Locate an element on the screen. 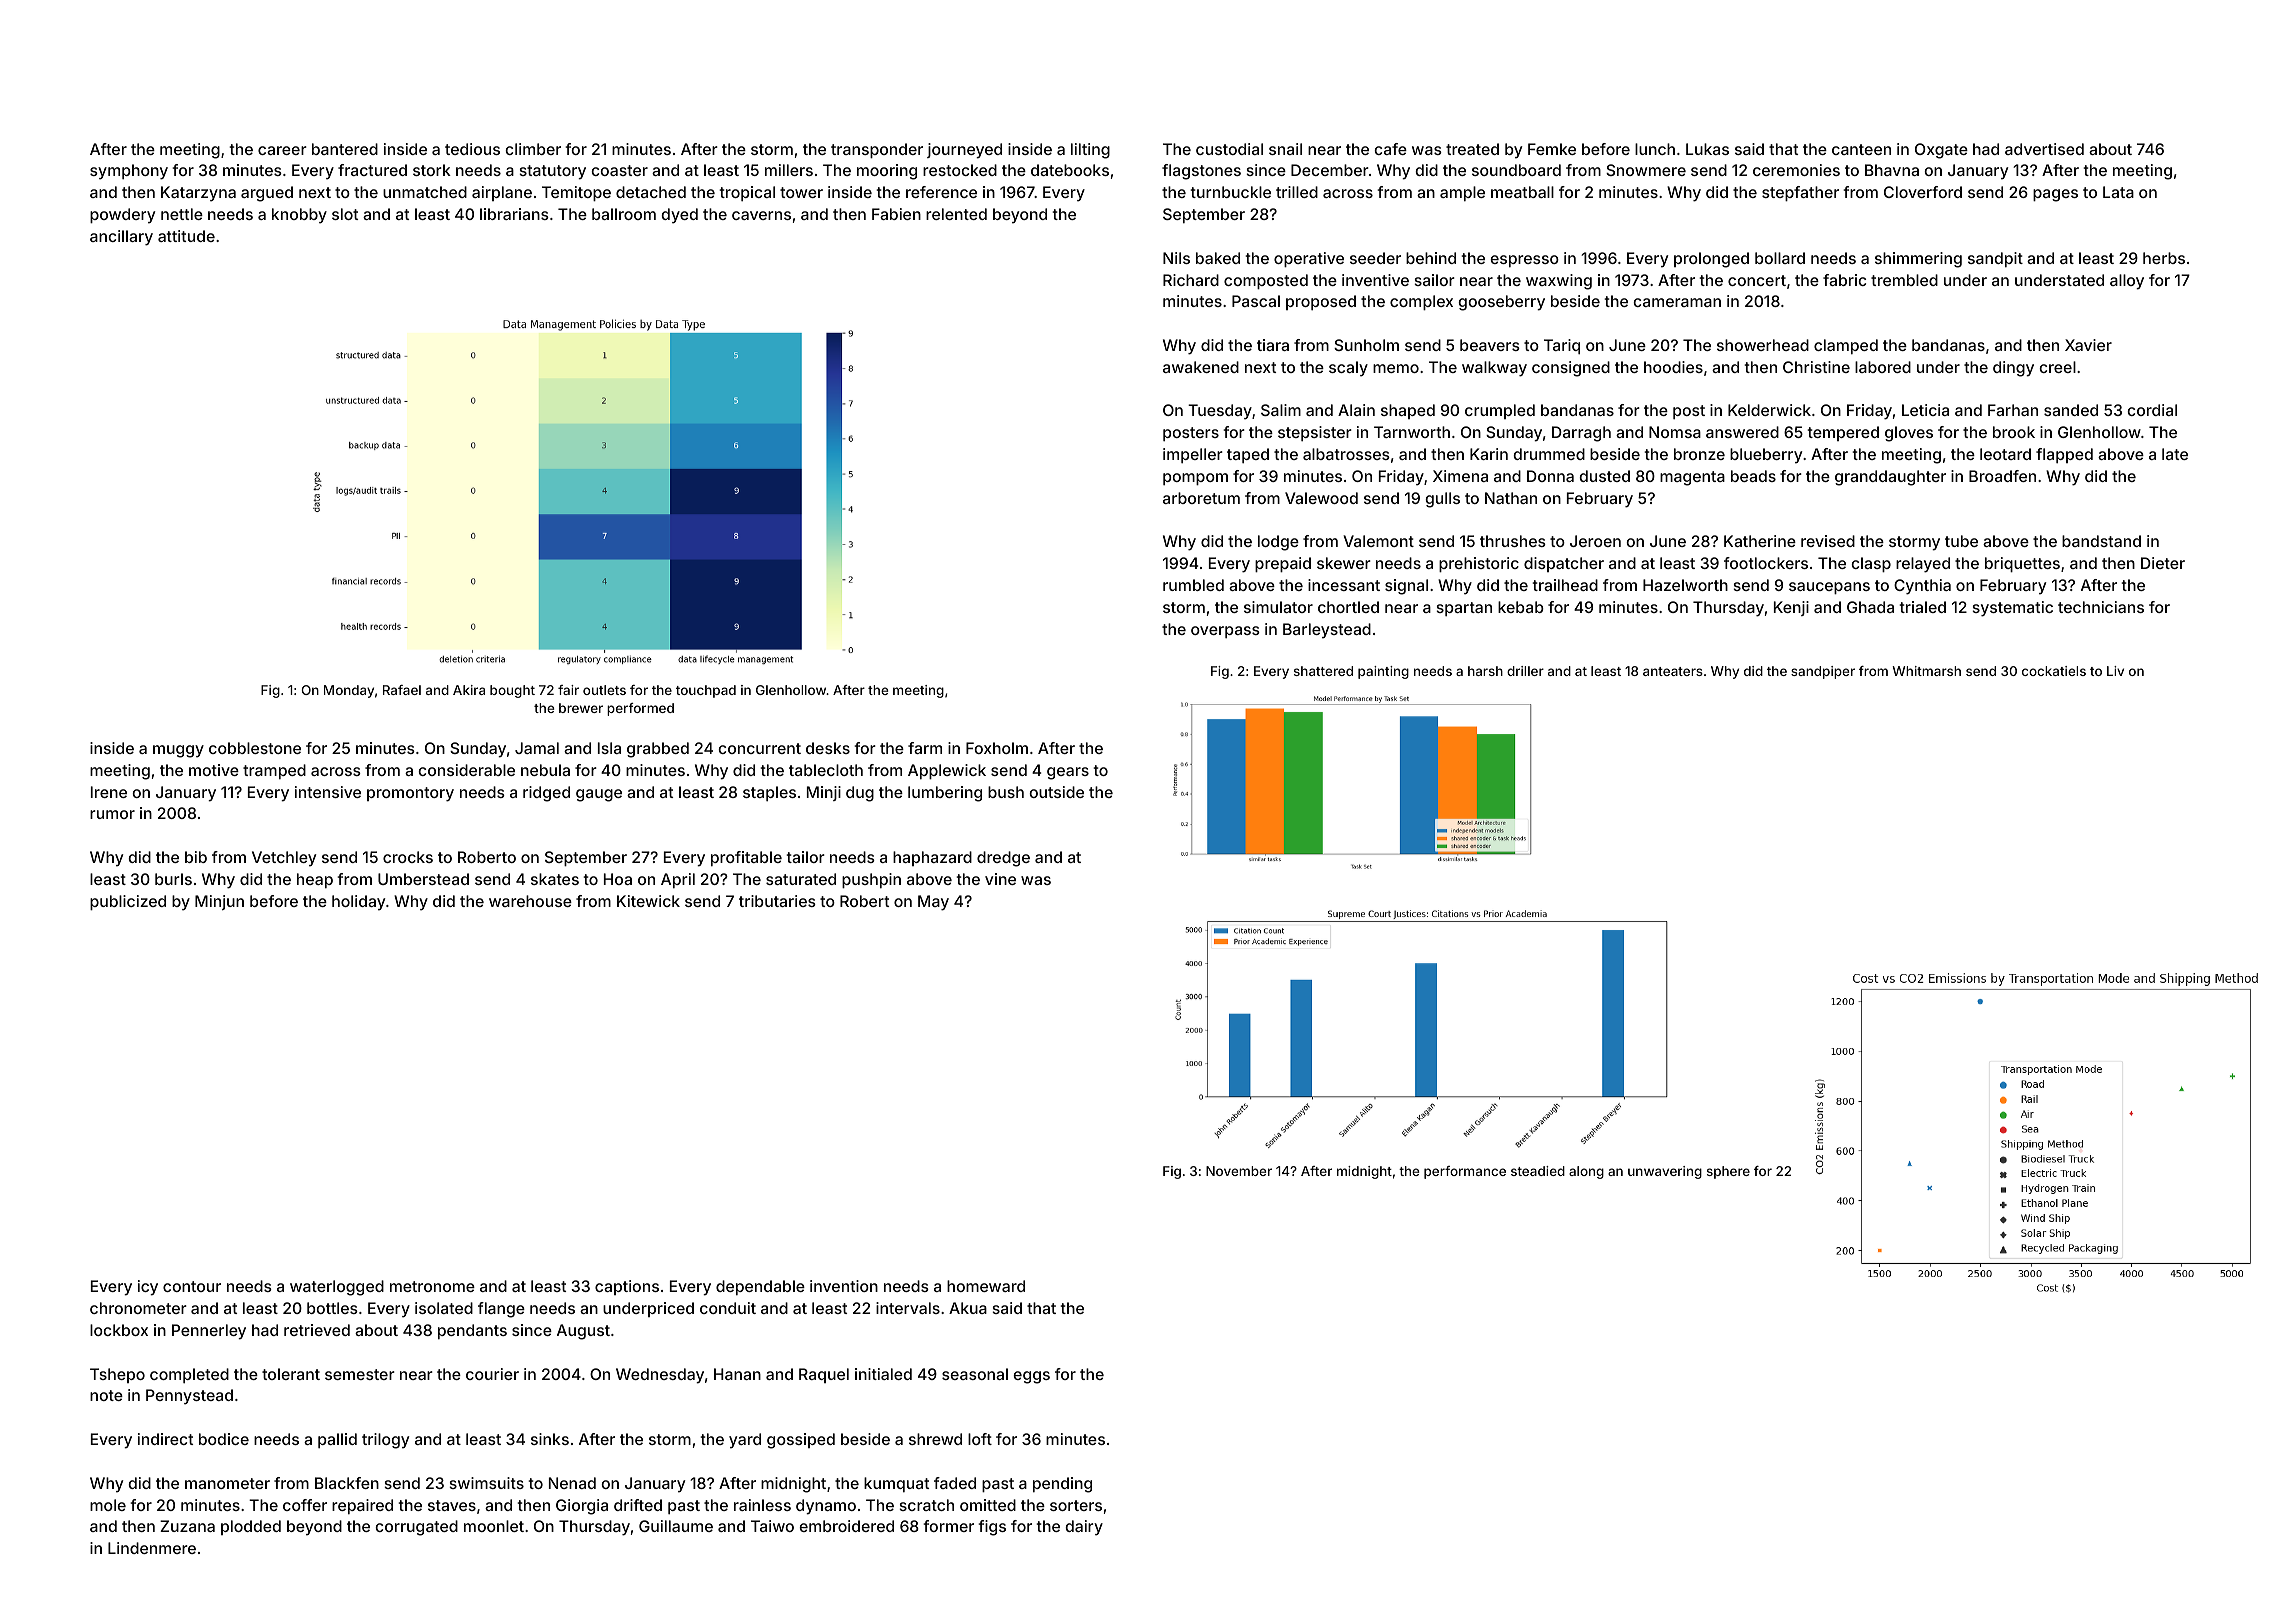 The width and height of the screenshot is (2282, 1614). sandpiper is located at coordinates (1823, 672).
